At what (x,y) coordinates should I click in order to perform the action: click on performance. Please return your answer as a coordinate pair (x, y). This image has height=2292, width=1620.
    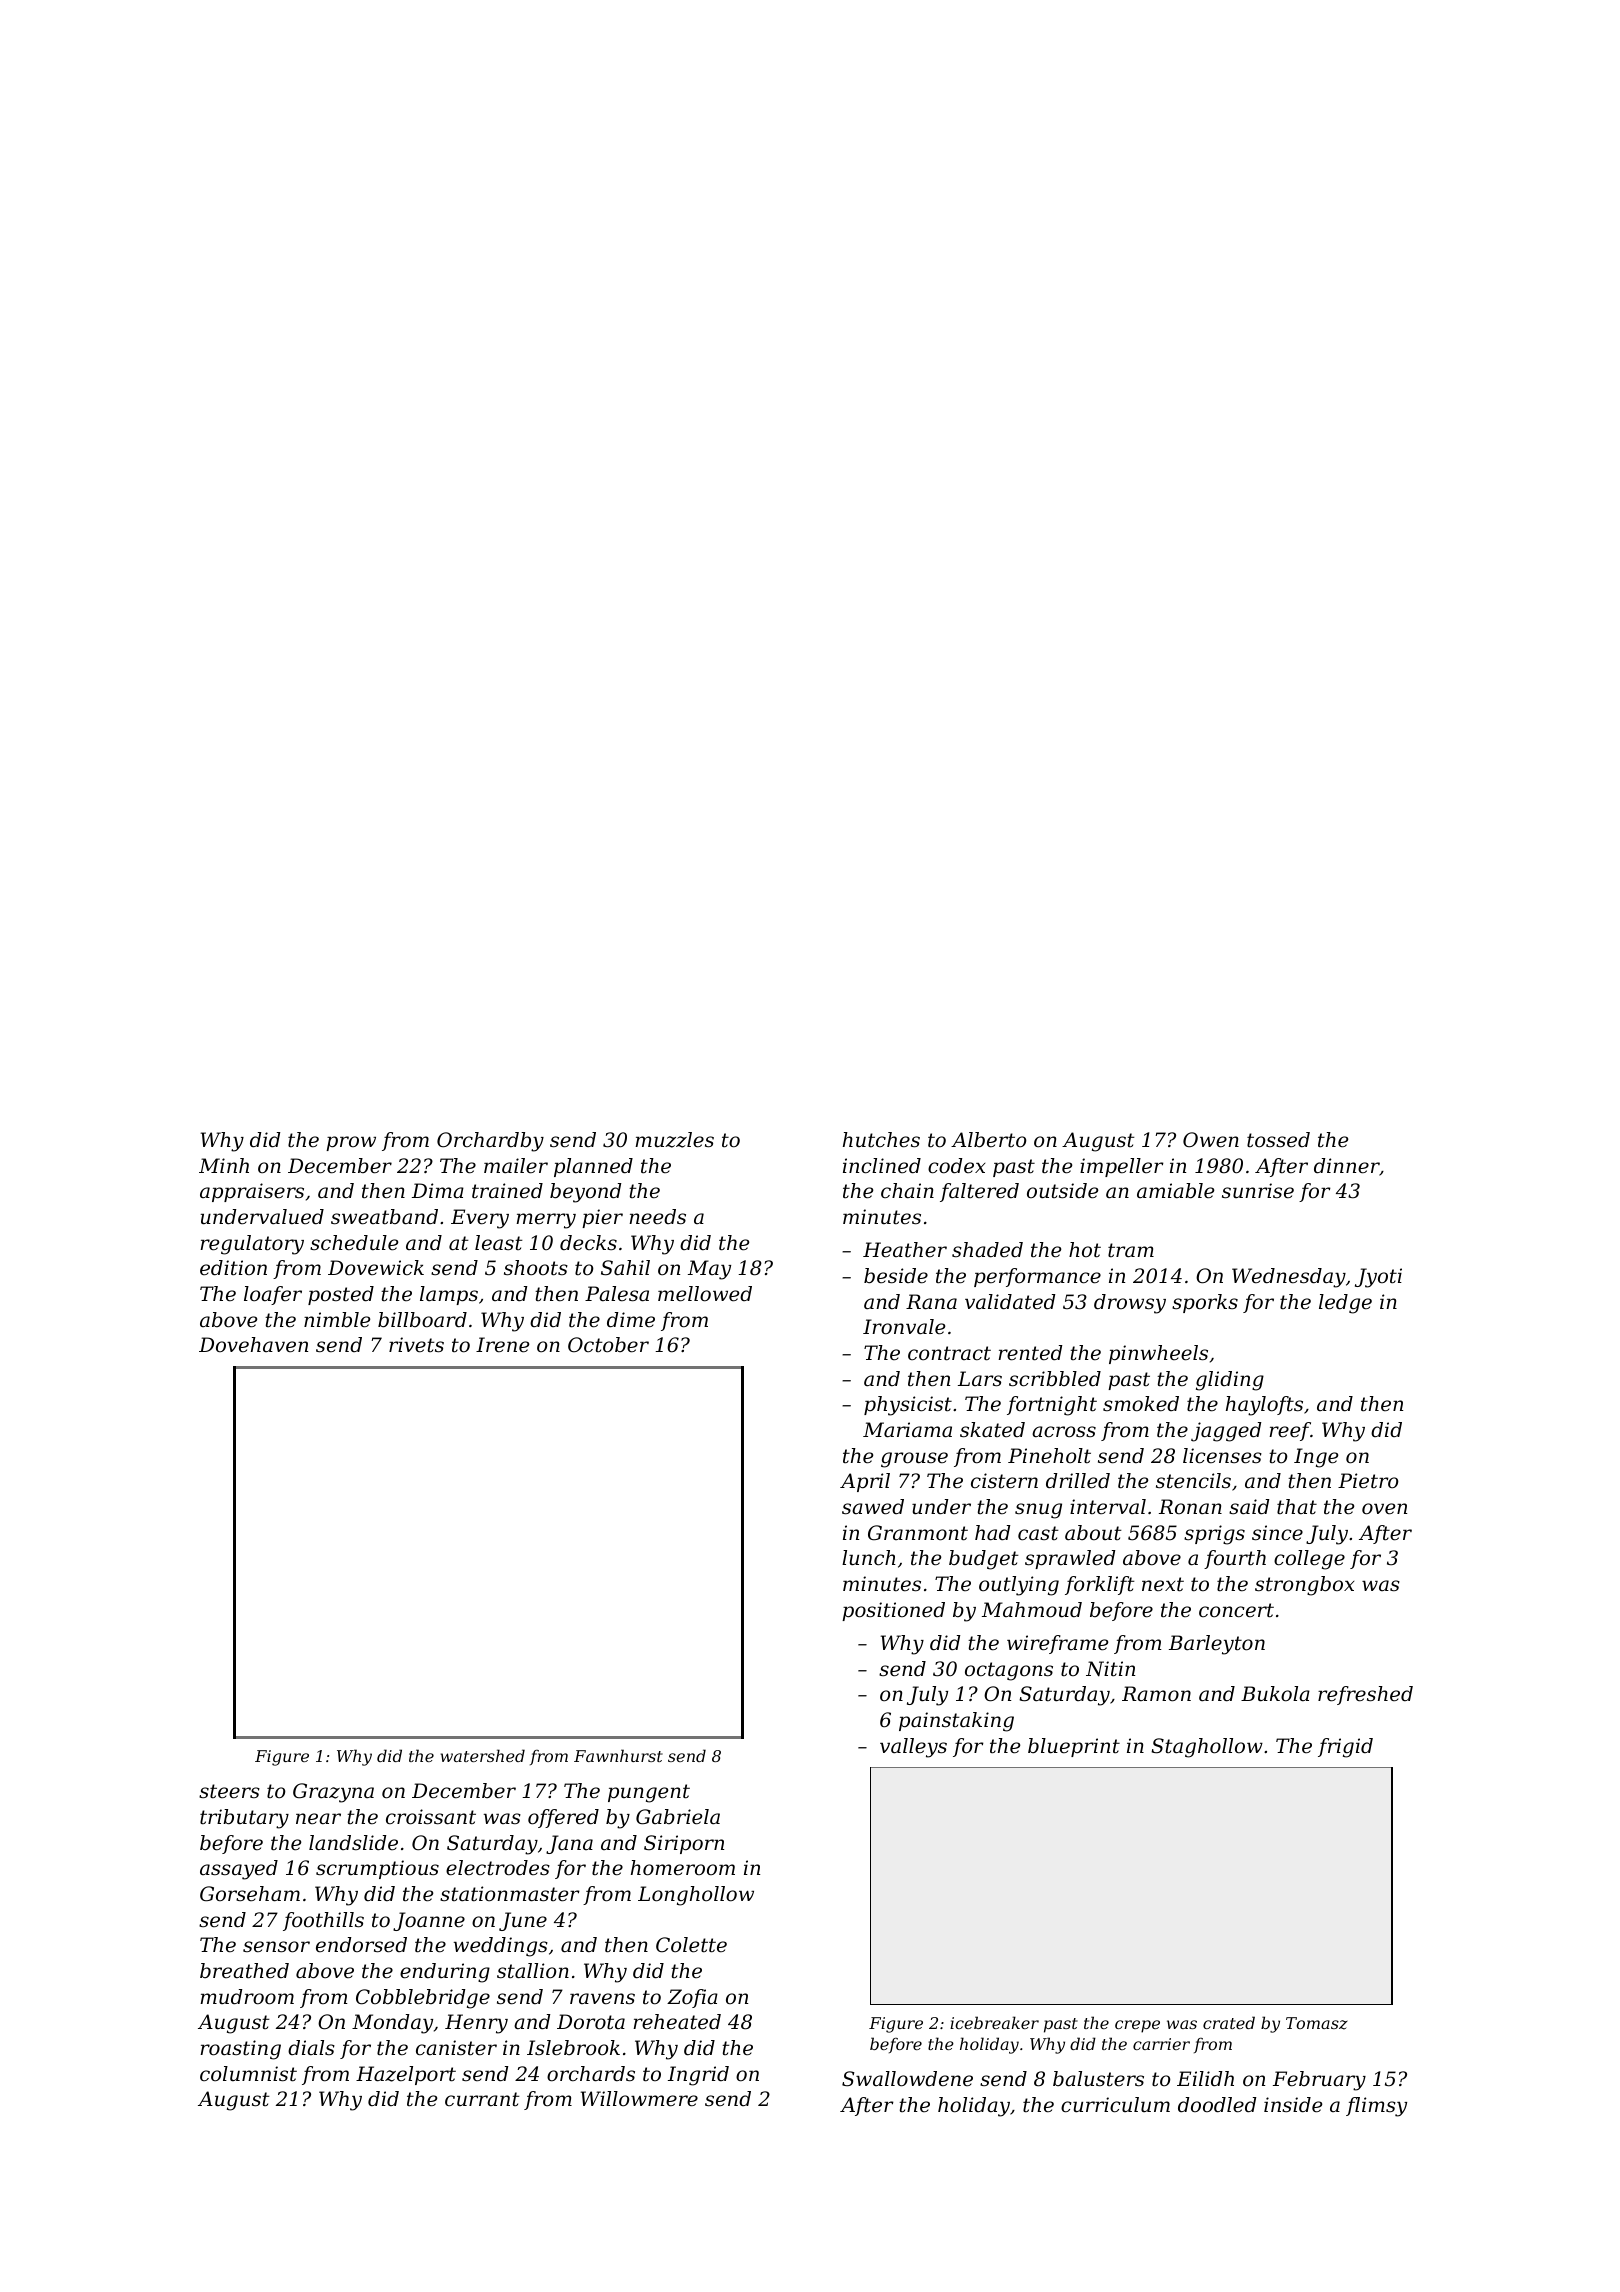
    Looking at the image, I should click on (1037, 1277).
